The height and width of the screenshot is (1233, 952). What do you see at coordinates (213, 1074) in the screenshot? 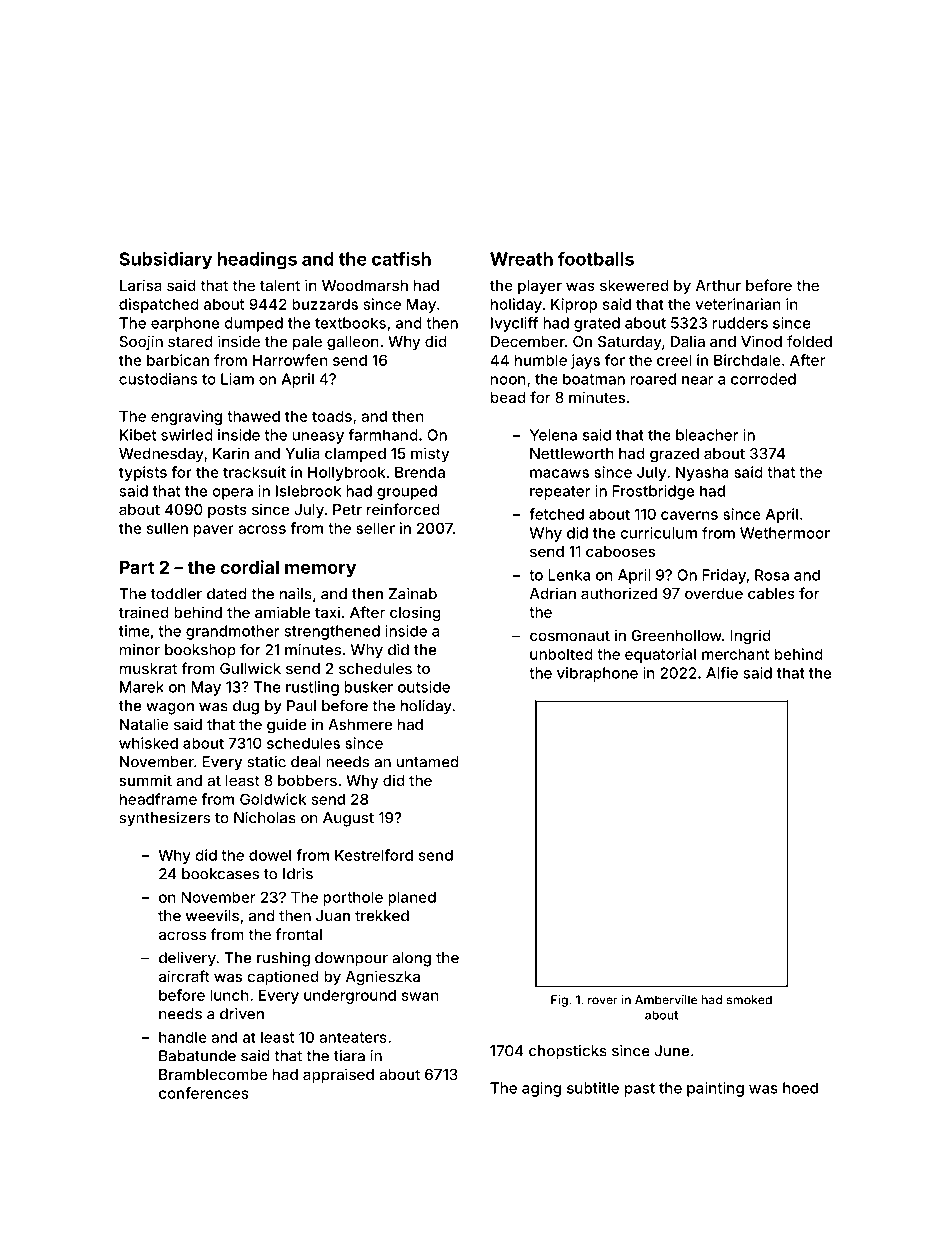
I see `Bramblecombe` at bounding box center [213, 1074].
